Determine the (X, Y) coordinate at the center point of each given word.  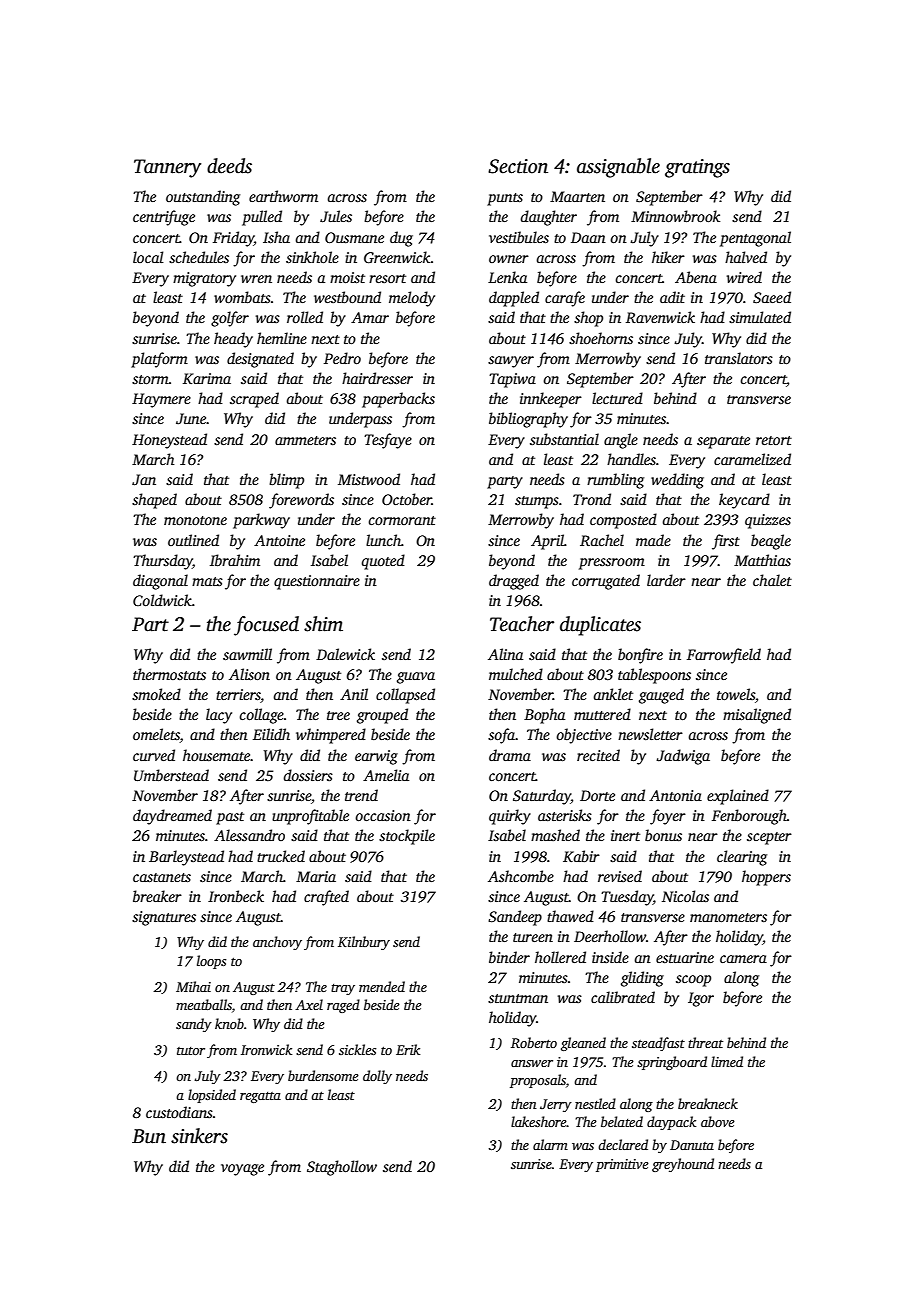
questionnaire (317, 582)
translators (739, 358)
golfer (230, 319)
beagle (771, 542)
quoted (383, 562)
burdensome (323, 1075)
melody (412, 299)
